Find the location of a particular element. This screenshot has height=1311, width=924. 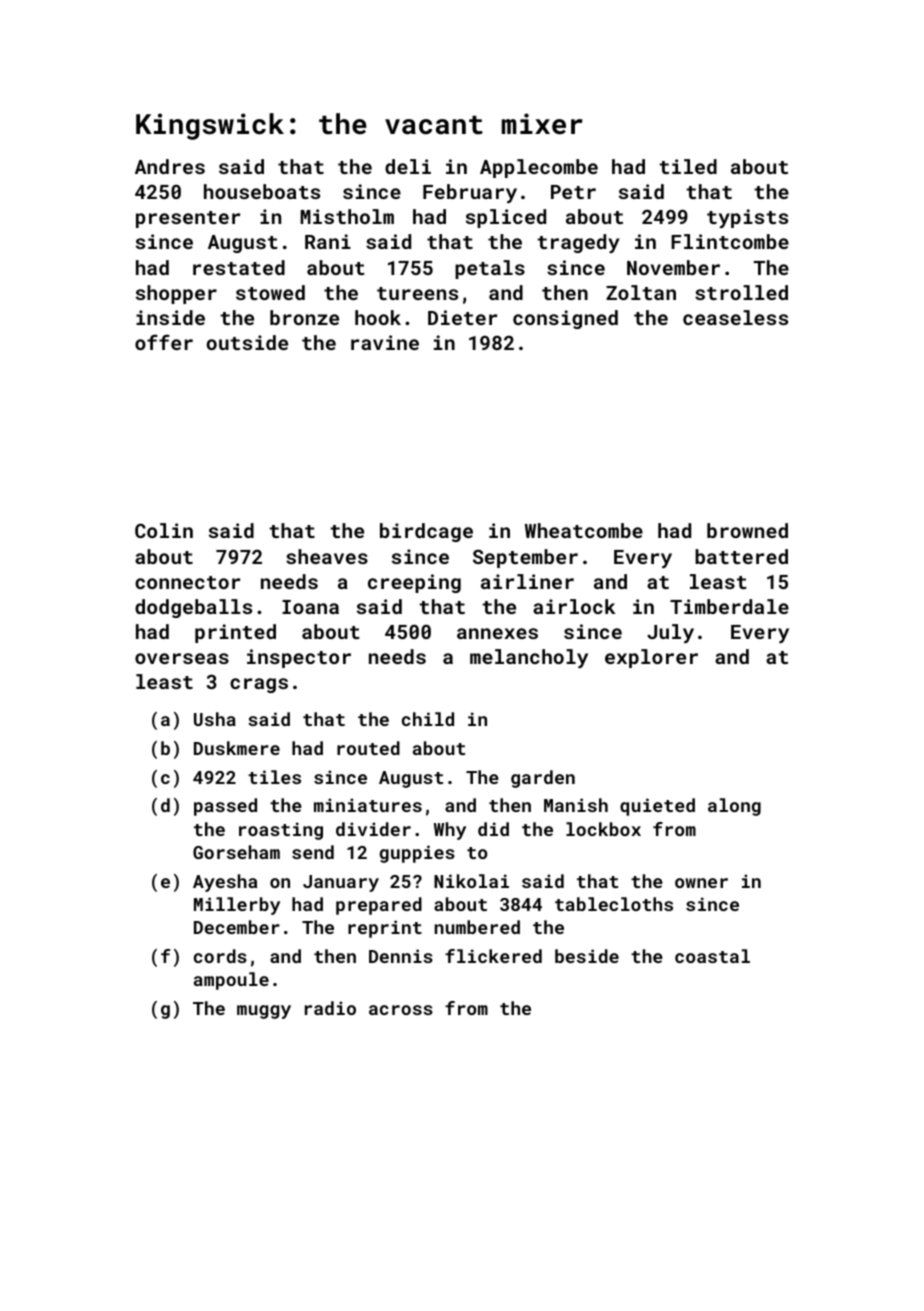

birdcage is located at coordinates (426, 532).
